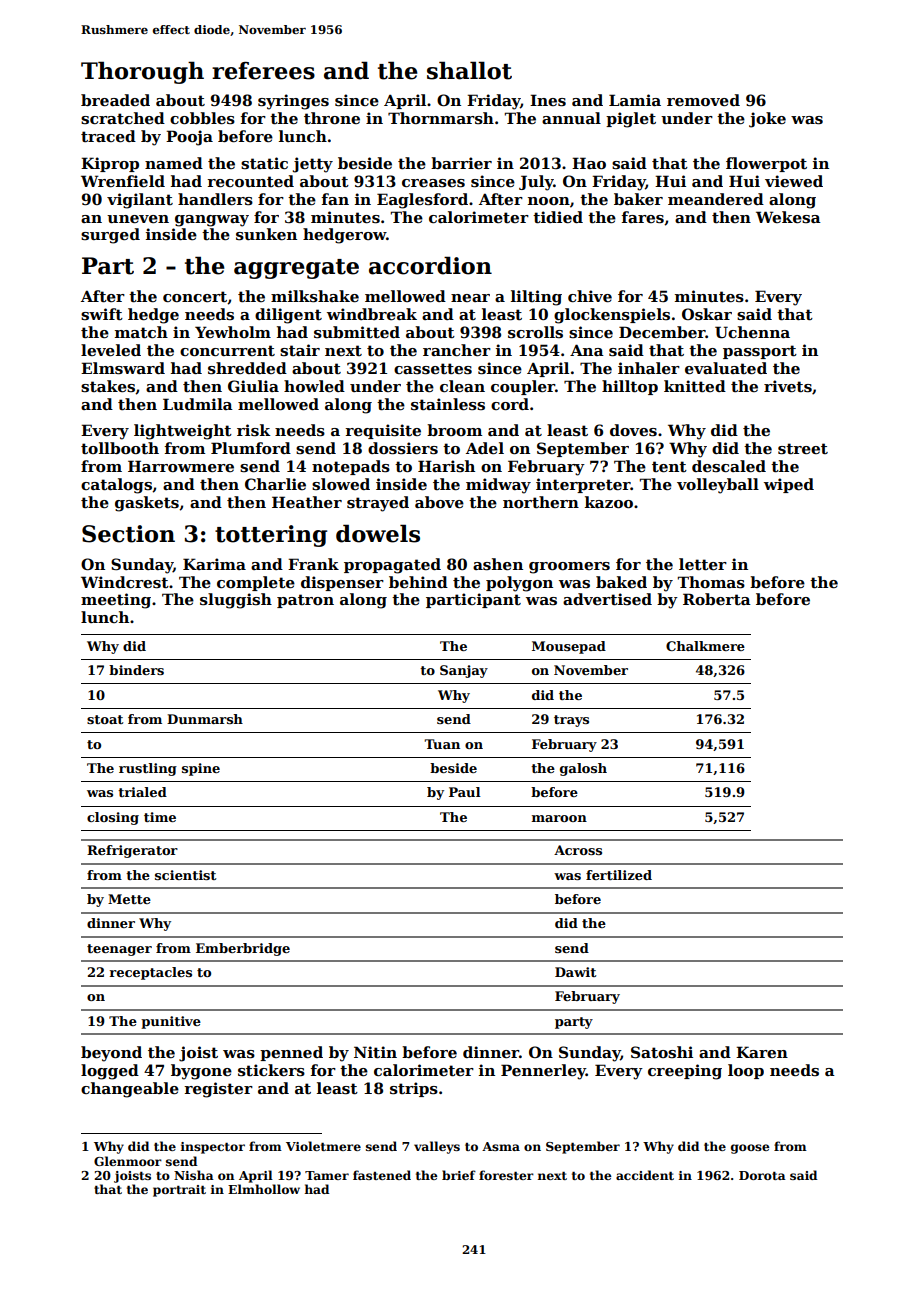 Image resolution: width=924 pixels, height=1314 pixels. I want to click on forester, so click(506, 1175).
